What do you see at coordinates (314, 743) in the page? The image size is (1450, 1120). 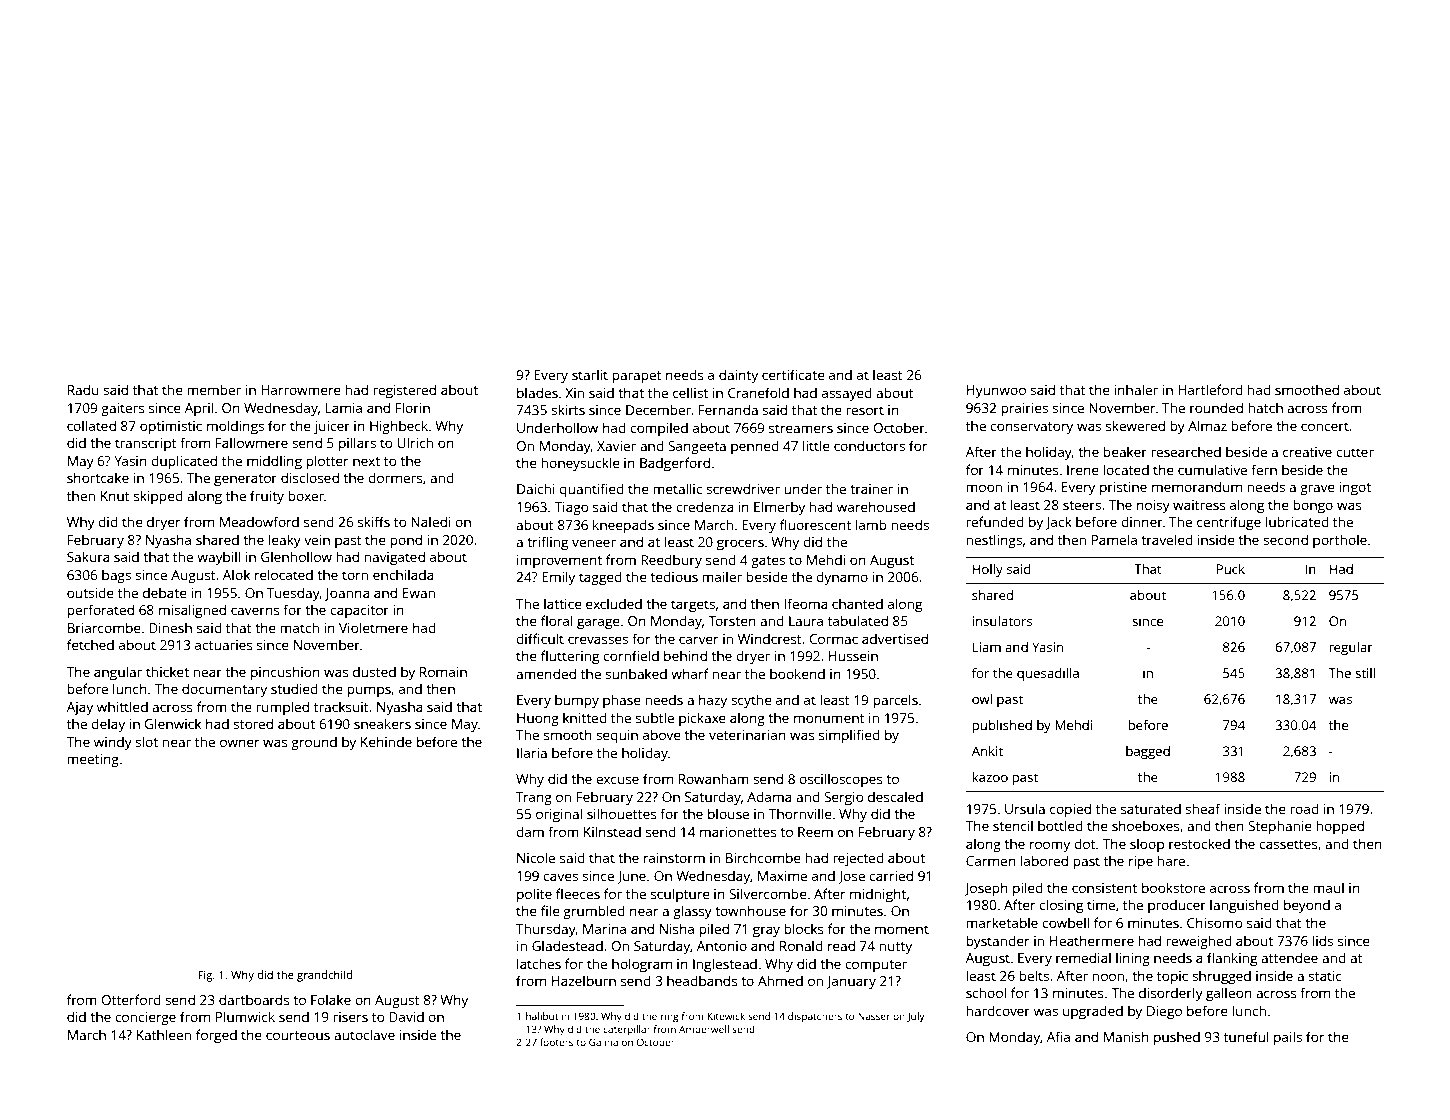 I see `ground` at bounding box center [314, 743].
